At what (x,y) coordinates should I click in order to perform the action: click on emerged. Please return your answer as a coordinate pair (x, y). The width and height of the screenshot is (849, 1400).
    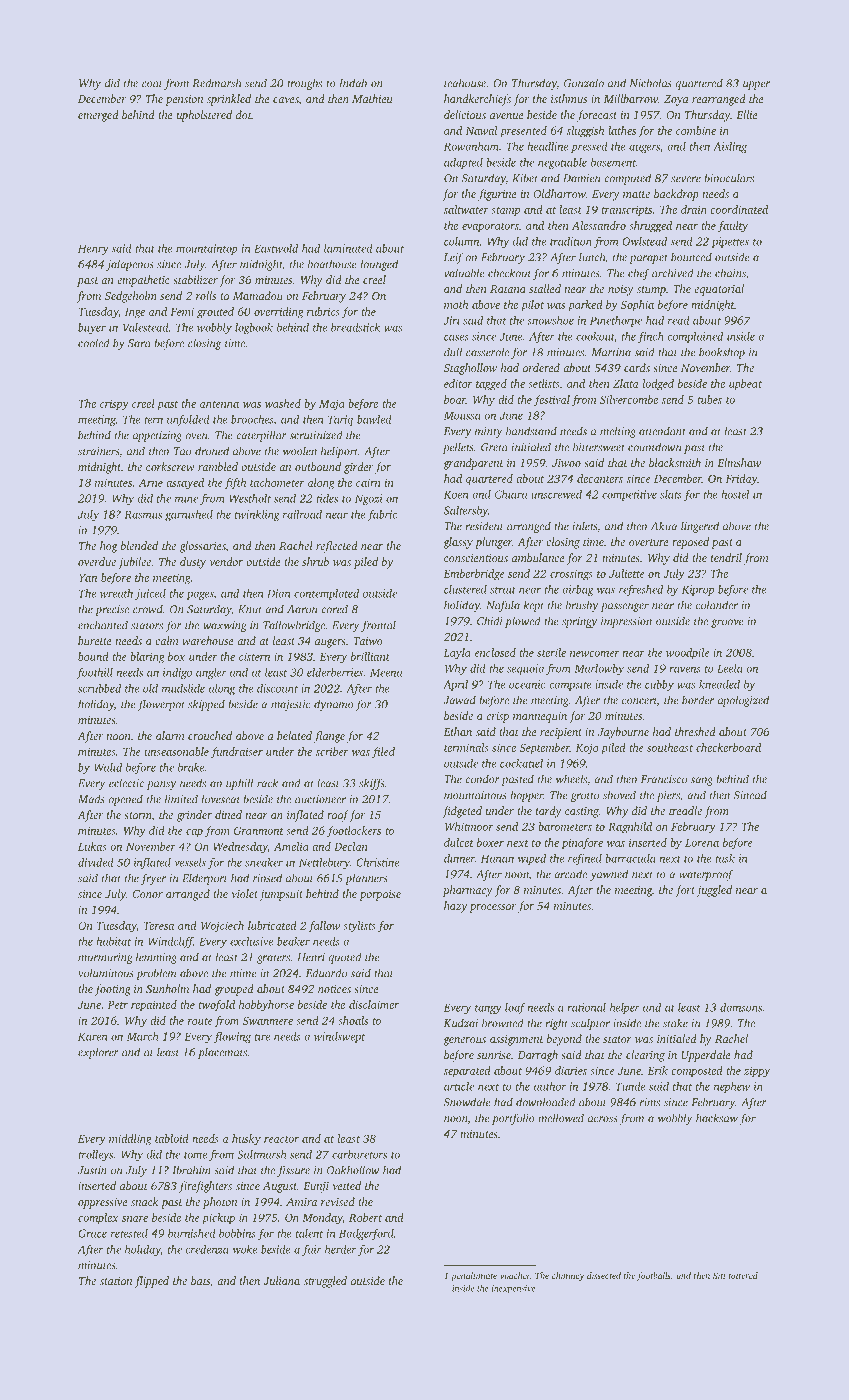
    Looking at the image, I should click on (98, 116).
